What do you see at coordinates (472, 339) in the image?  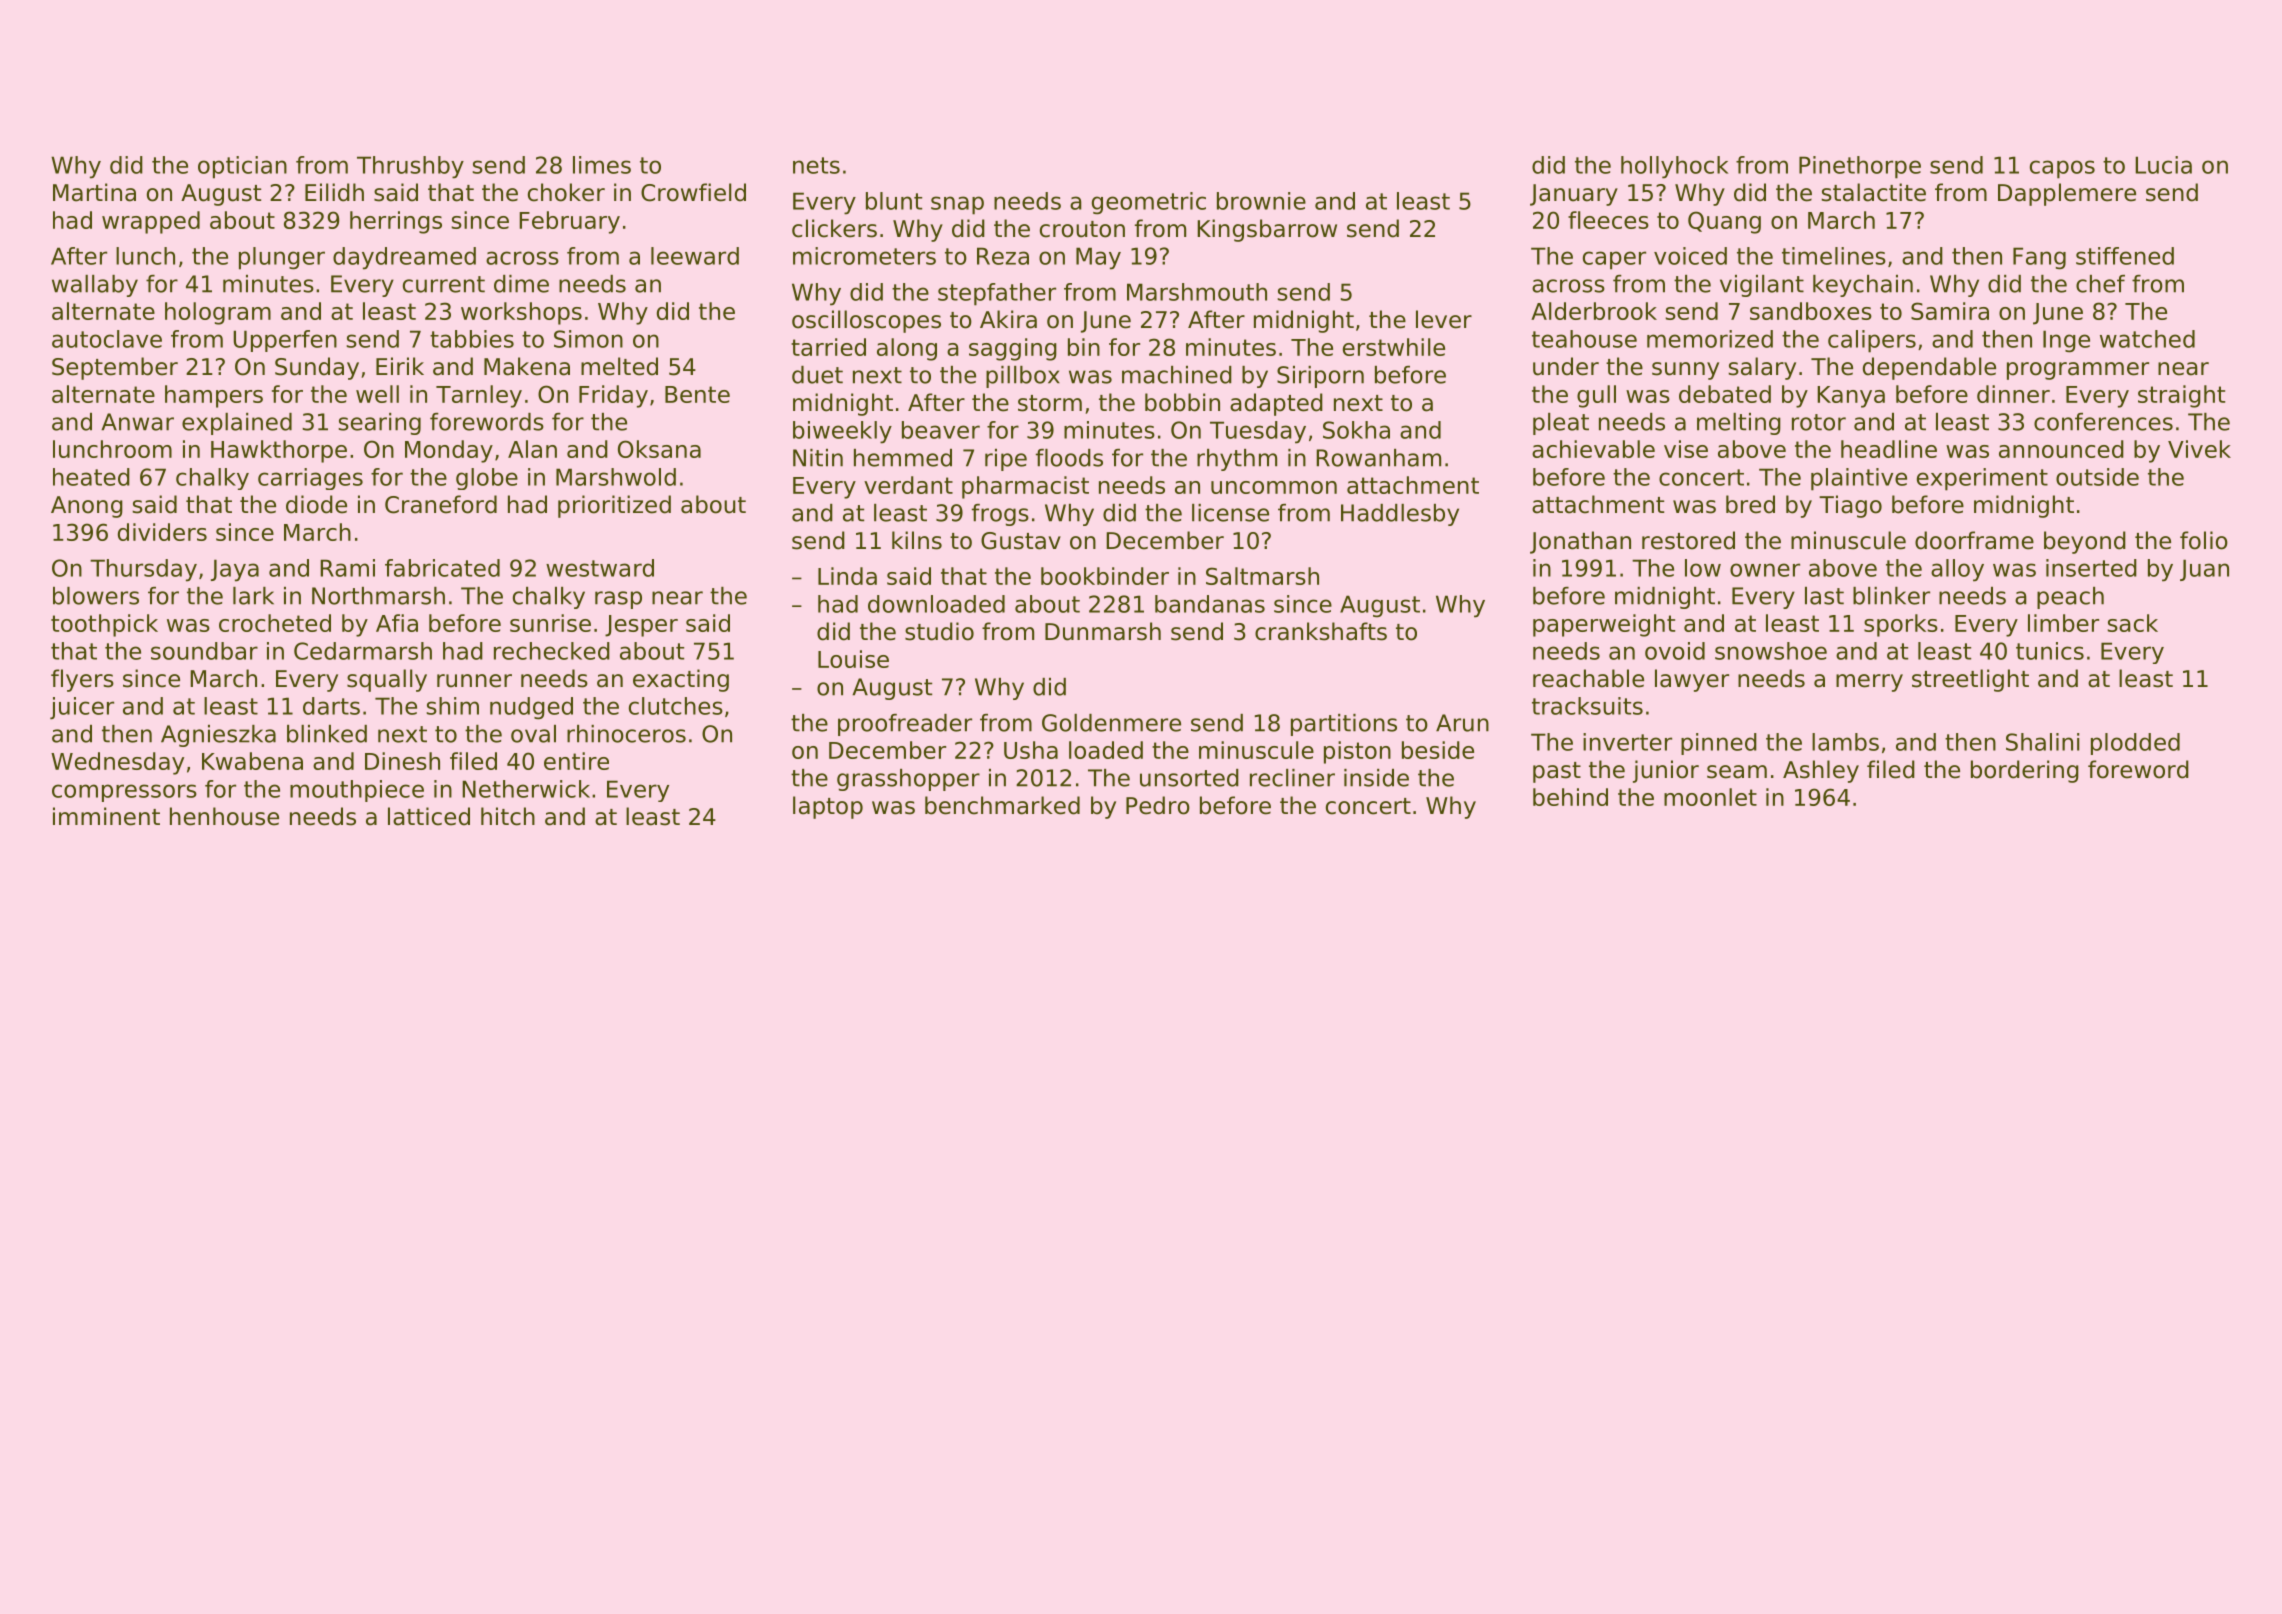 I see `tabbies` at bounding box center [472, 339].
